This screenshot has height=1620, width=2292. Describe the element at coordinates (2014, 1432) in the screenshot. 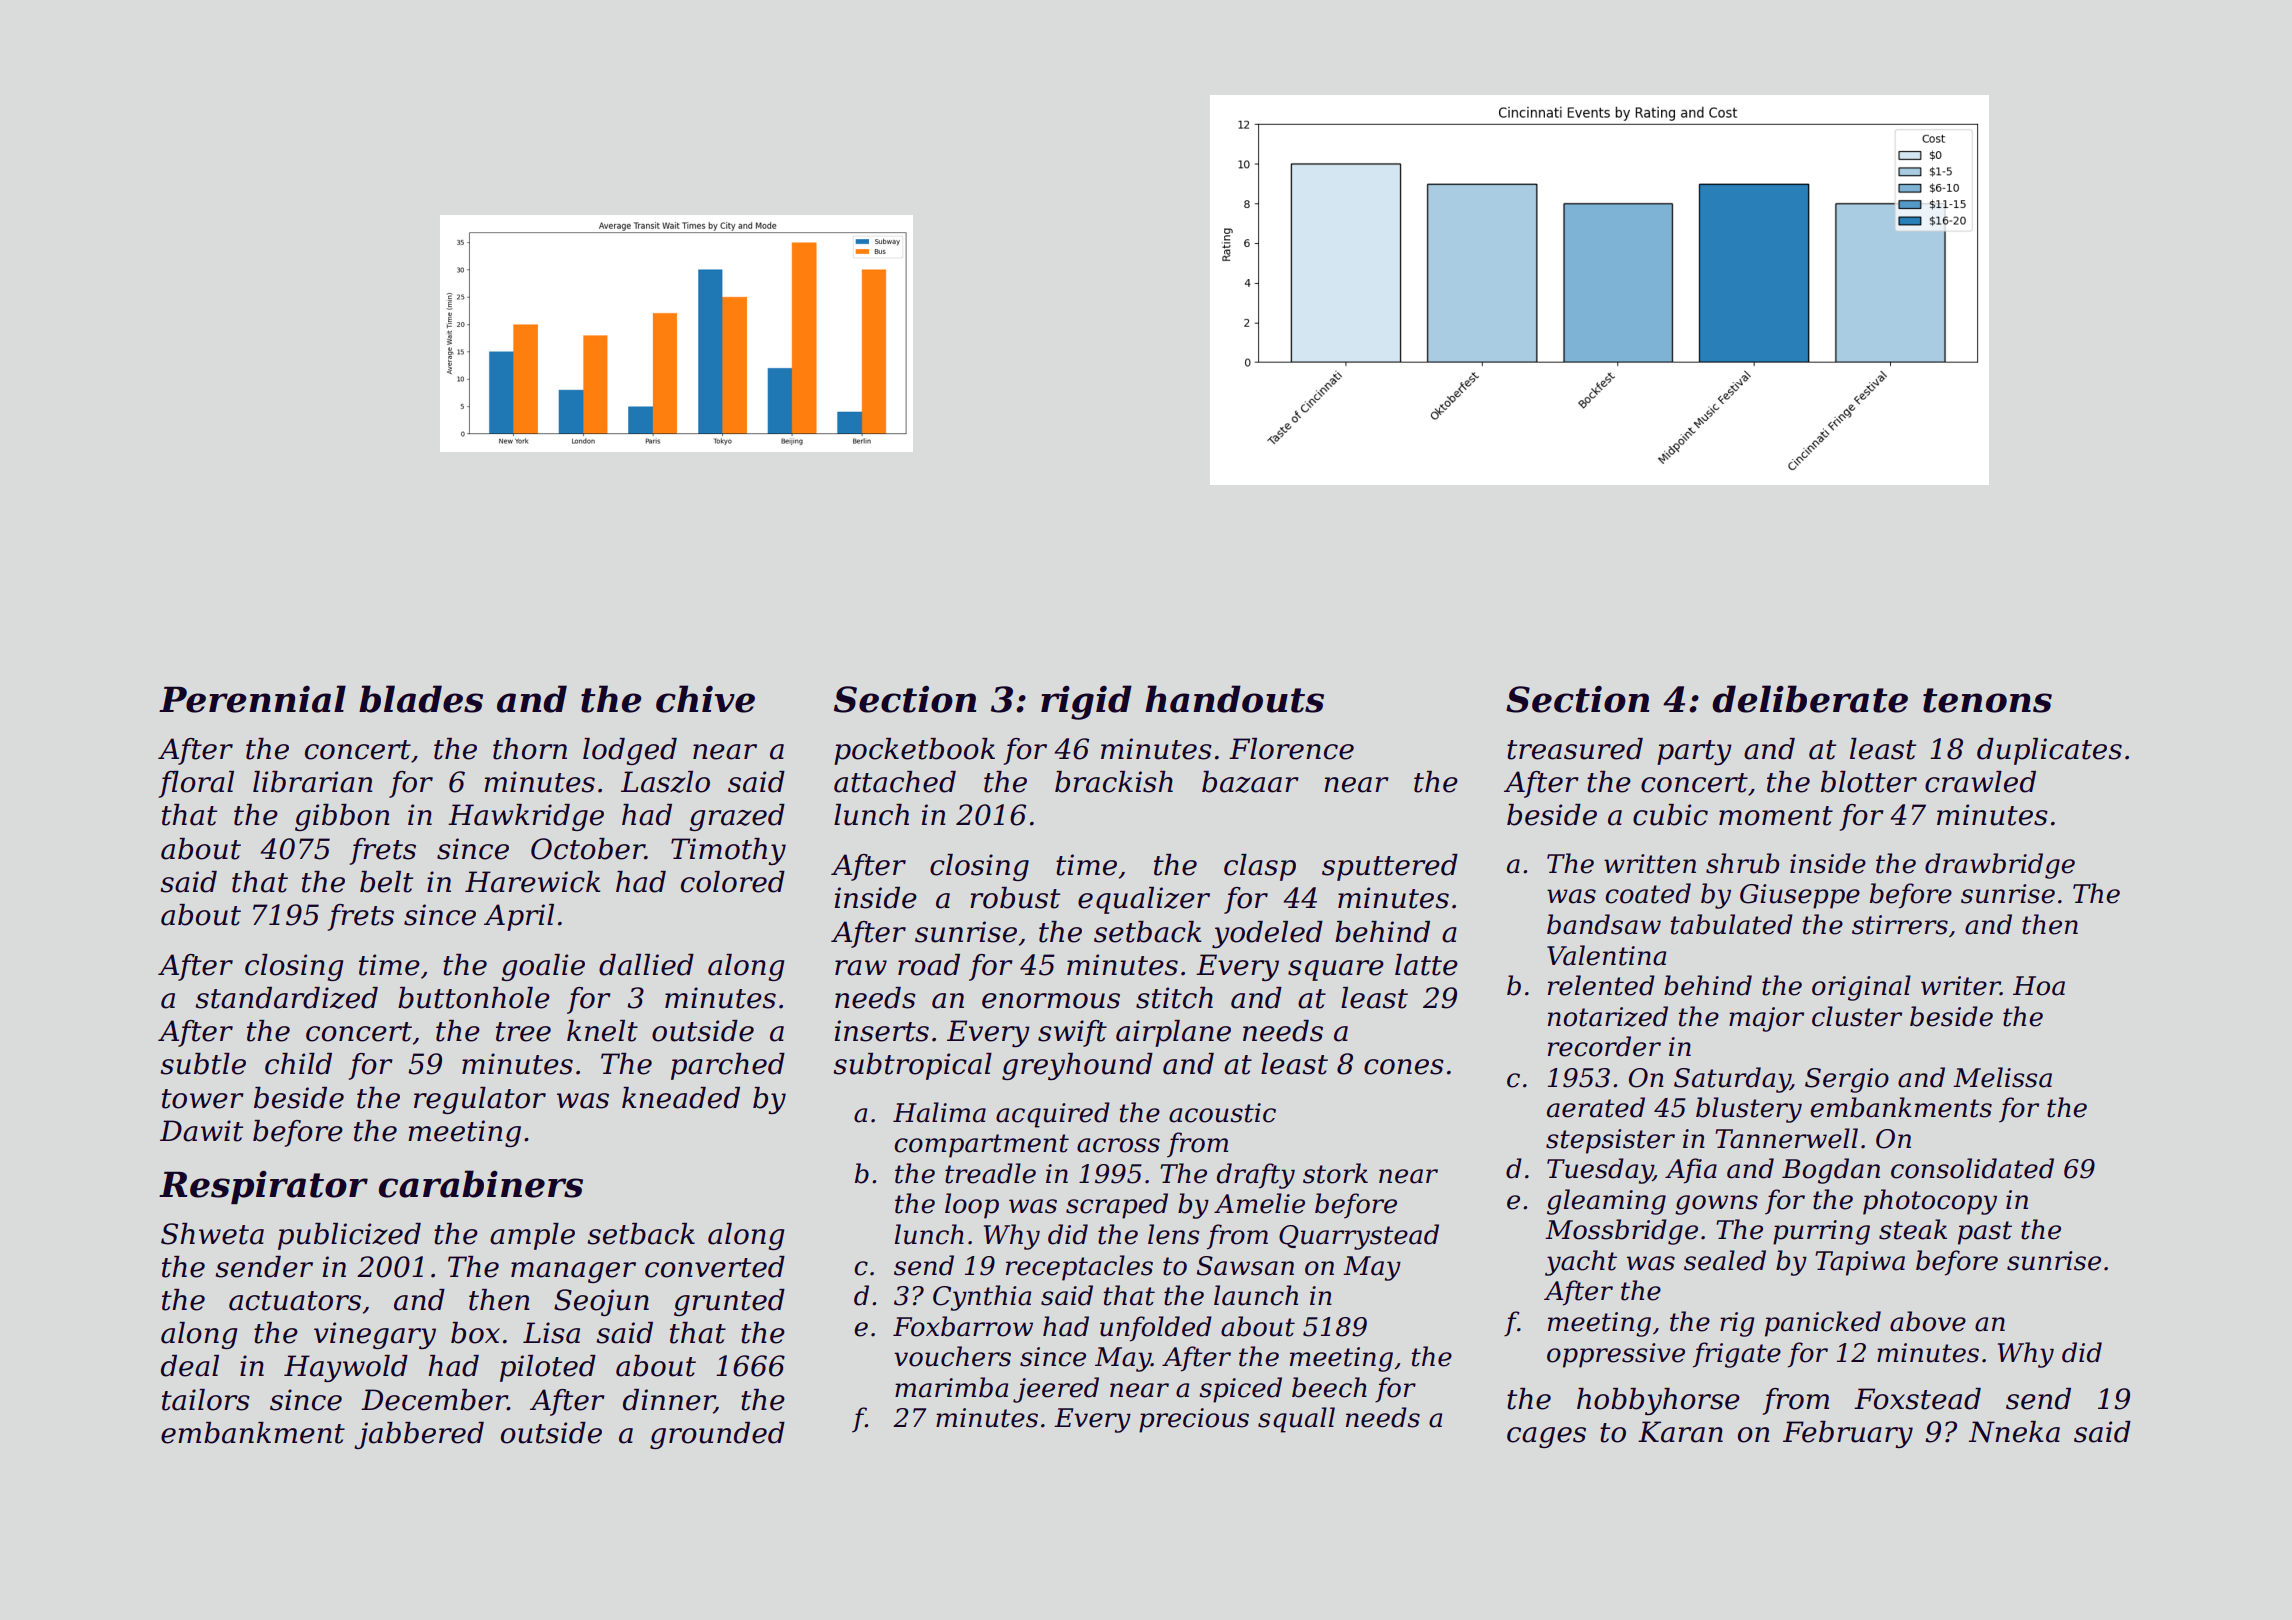

I see `Nneka` at that location.
